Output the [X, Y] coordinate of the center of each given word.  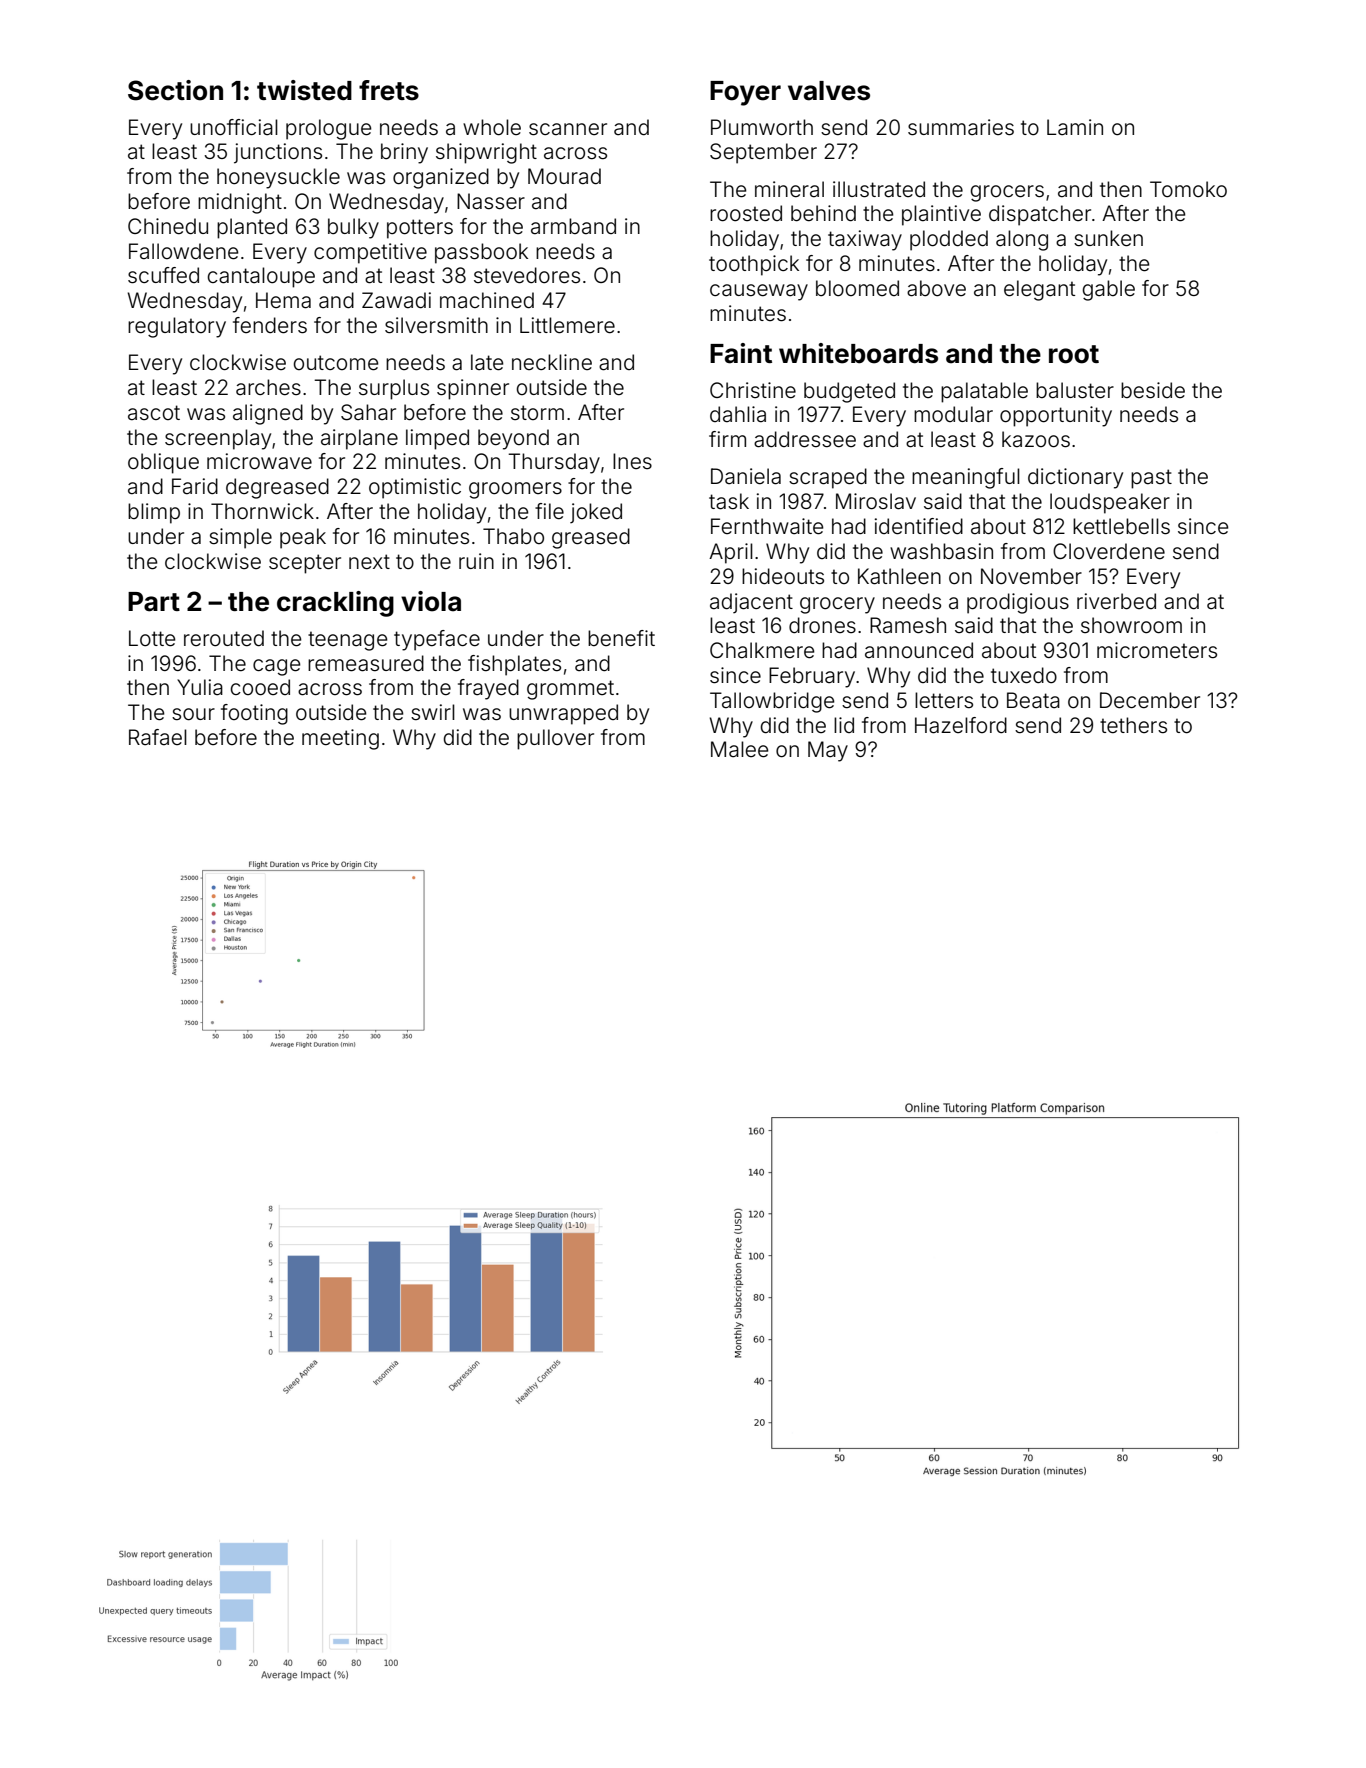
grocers [1007, 193]
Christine [753, 390]
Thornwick [262, 511]
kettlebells [1121, 526]
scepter [305, 564]
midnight [240, 203]
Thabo [513, 536]
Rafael [158, 737]
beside [1153, 390]
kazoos [1036, 439]
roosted [746, 213]
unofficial [234, 127]
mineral [789, 189]
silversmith [436, 325]
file [549, 511]
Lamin [1075, 127]
